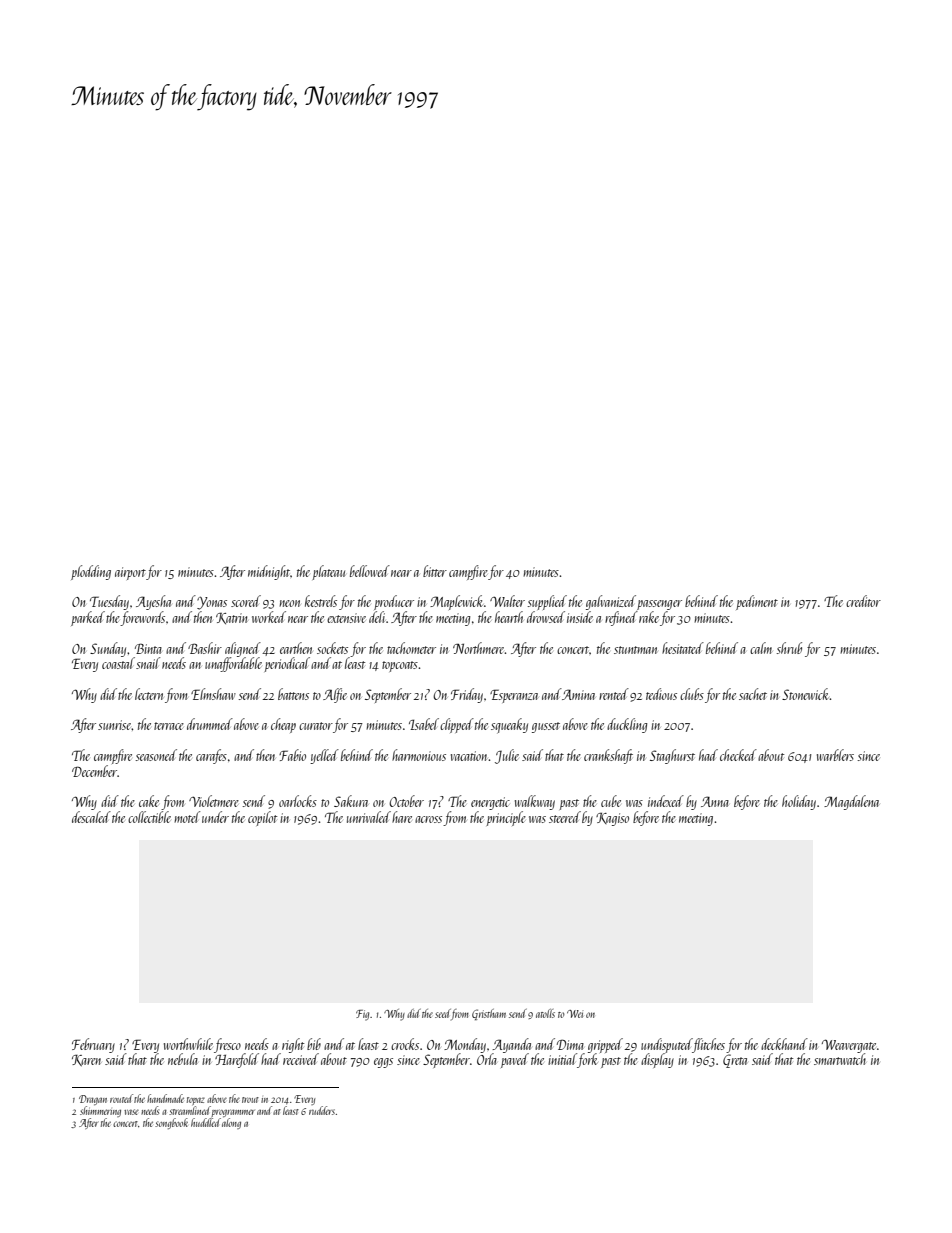 The width and height of the screenshot is (952, 1233). I want to click on Magdalena, so click(851, 802).
